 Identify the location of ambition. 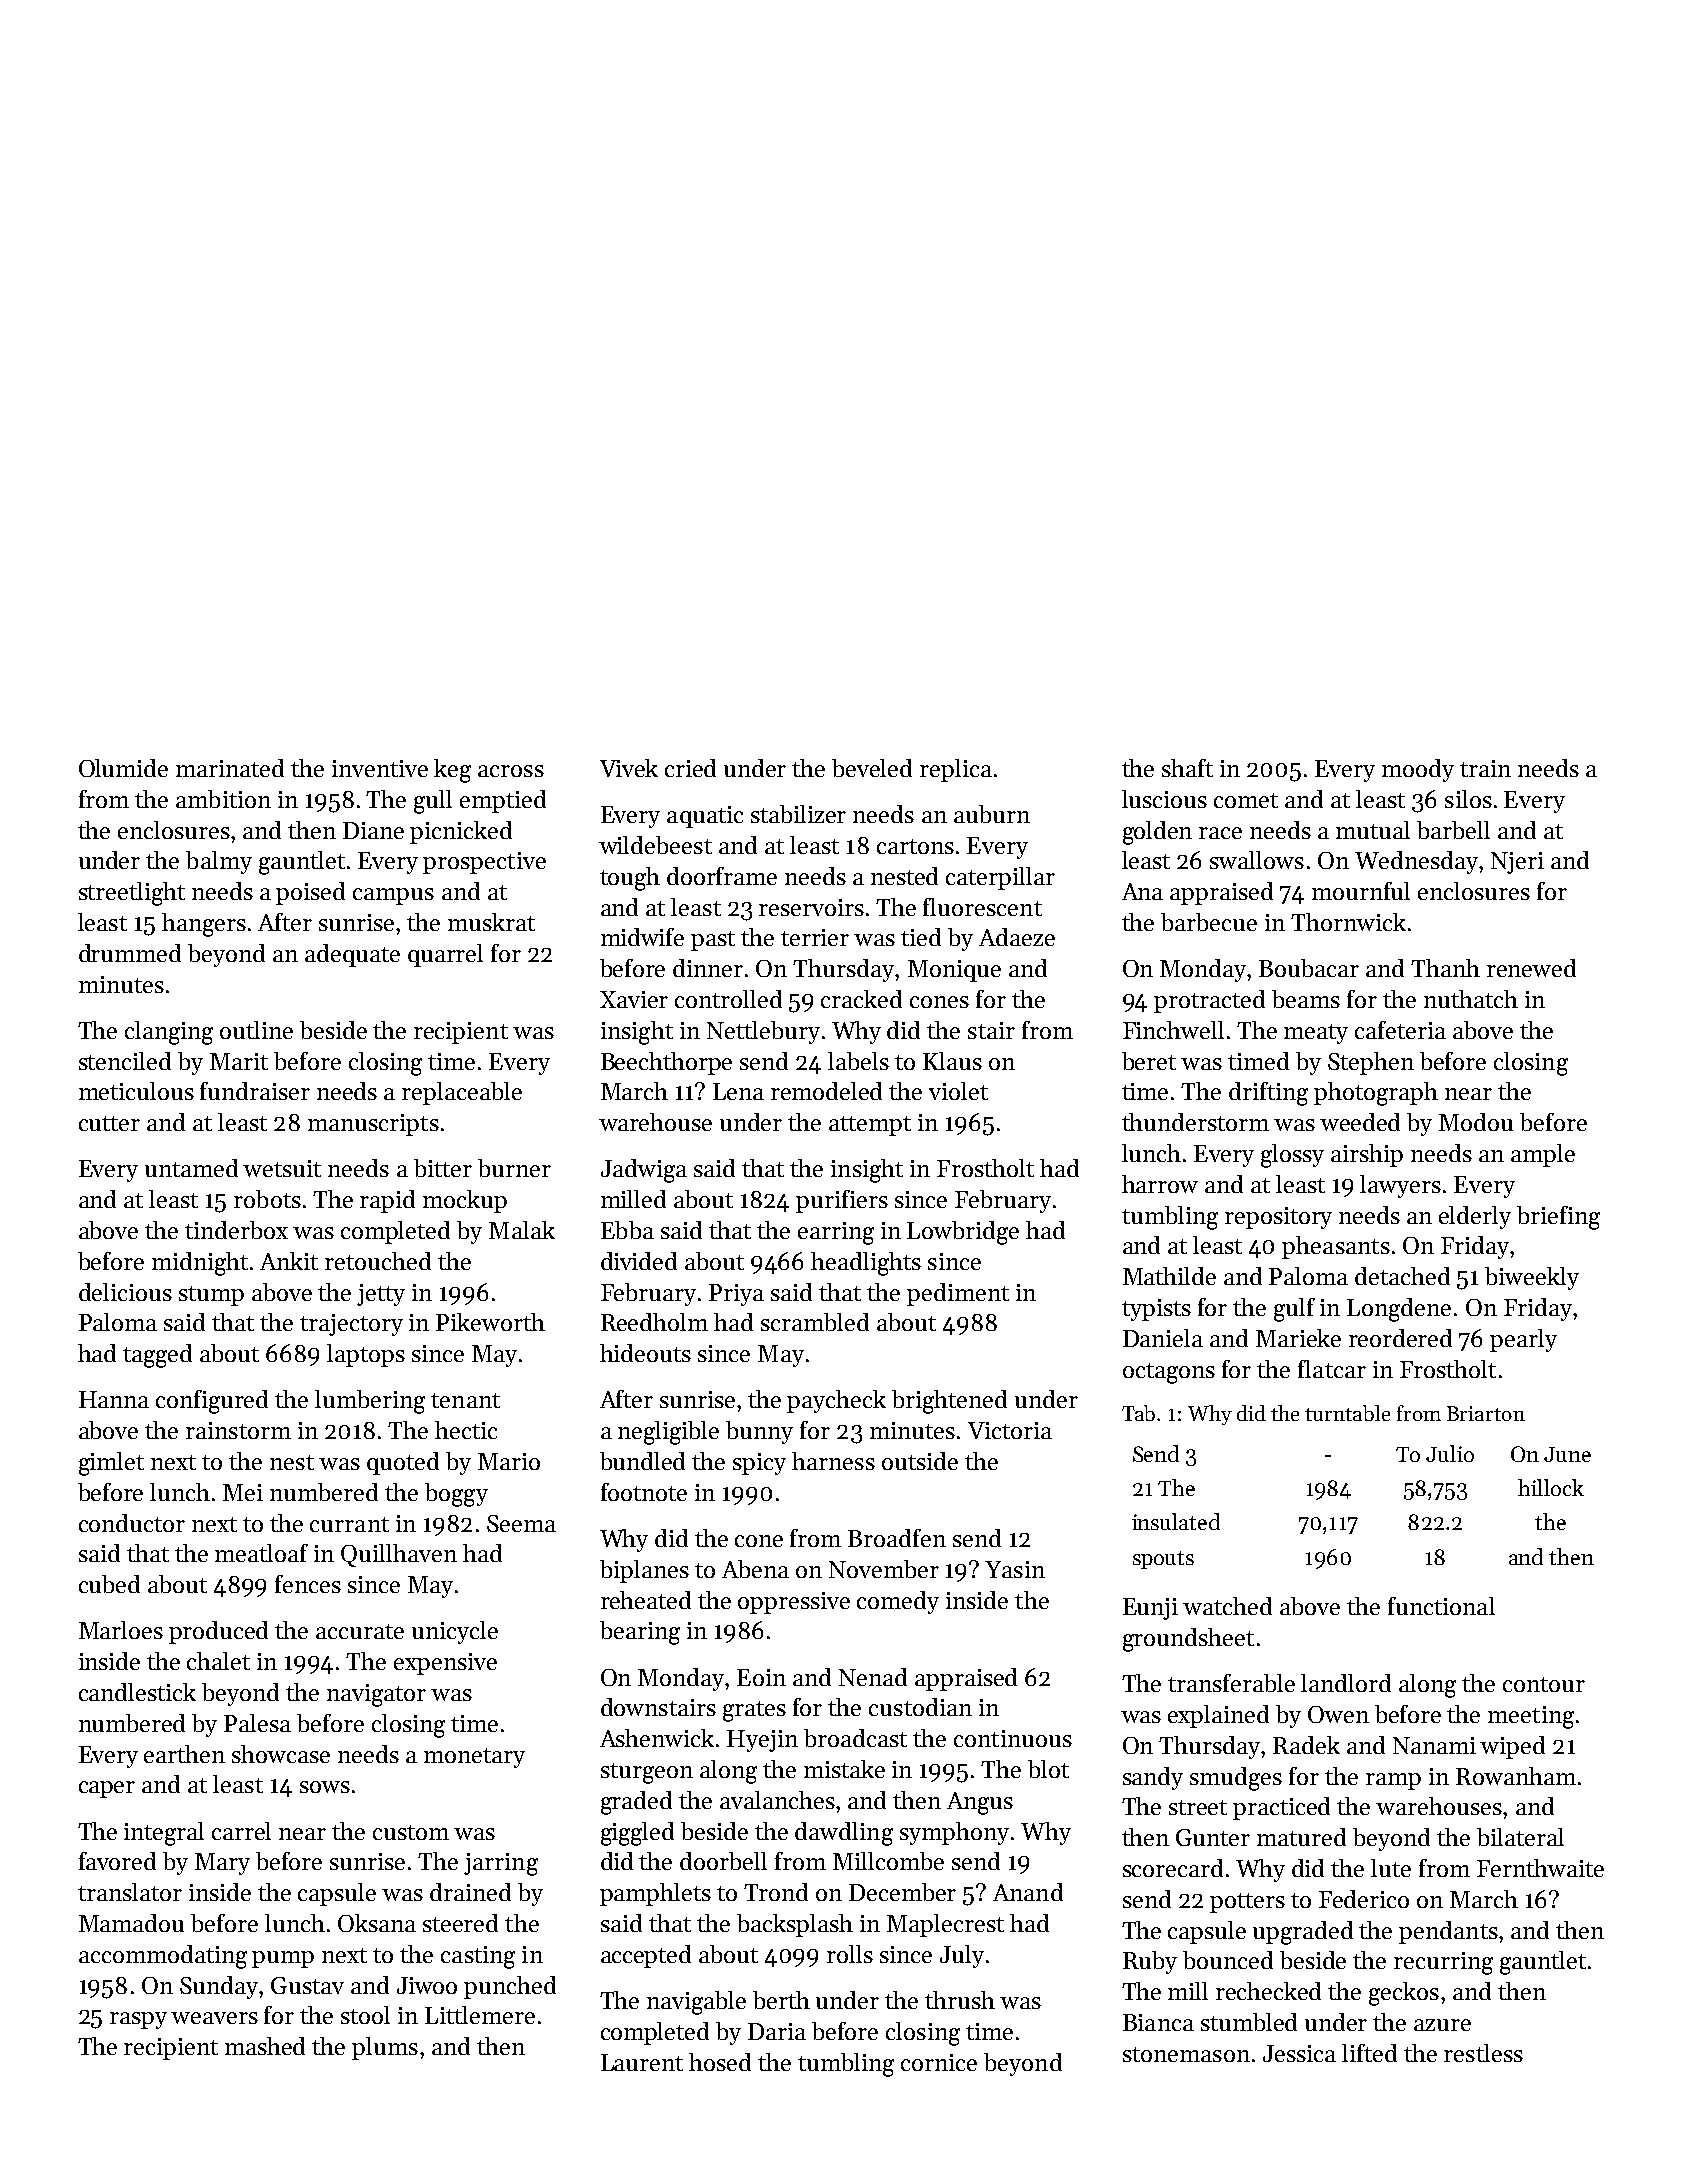
(223, 799).
